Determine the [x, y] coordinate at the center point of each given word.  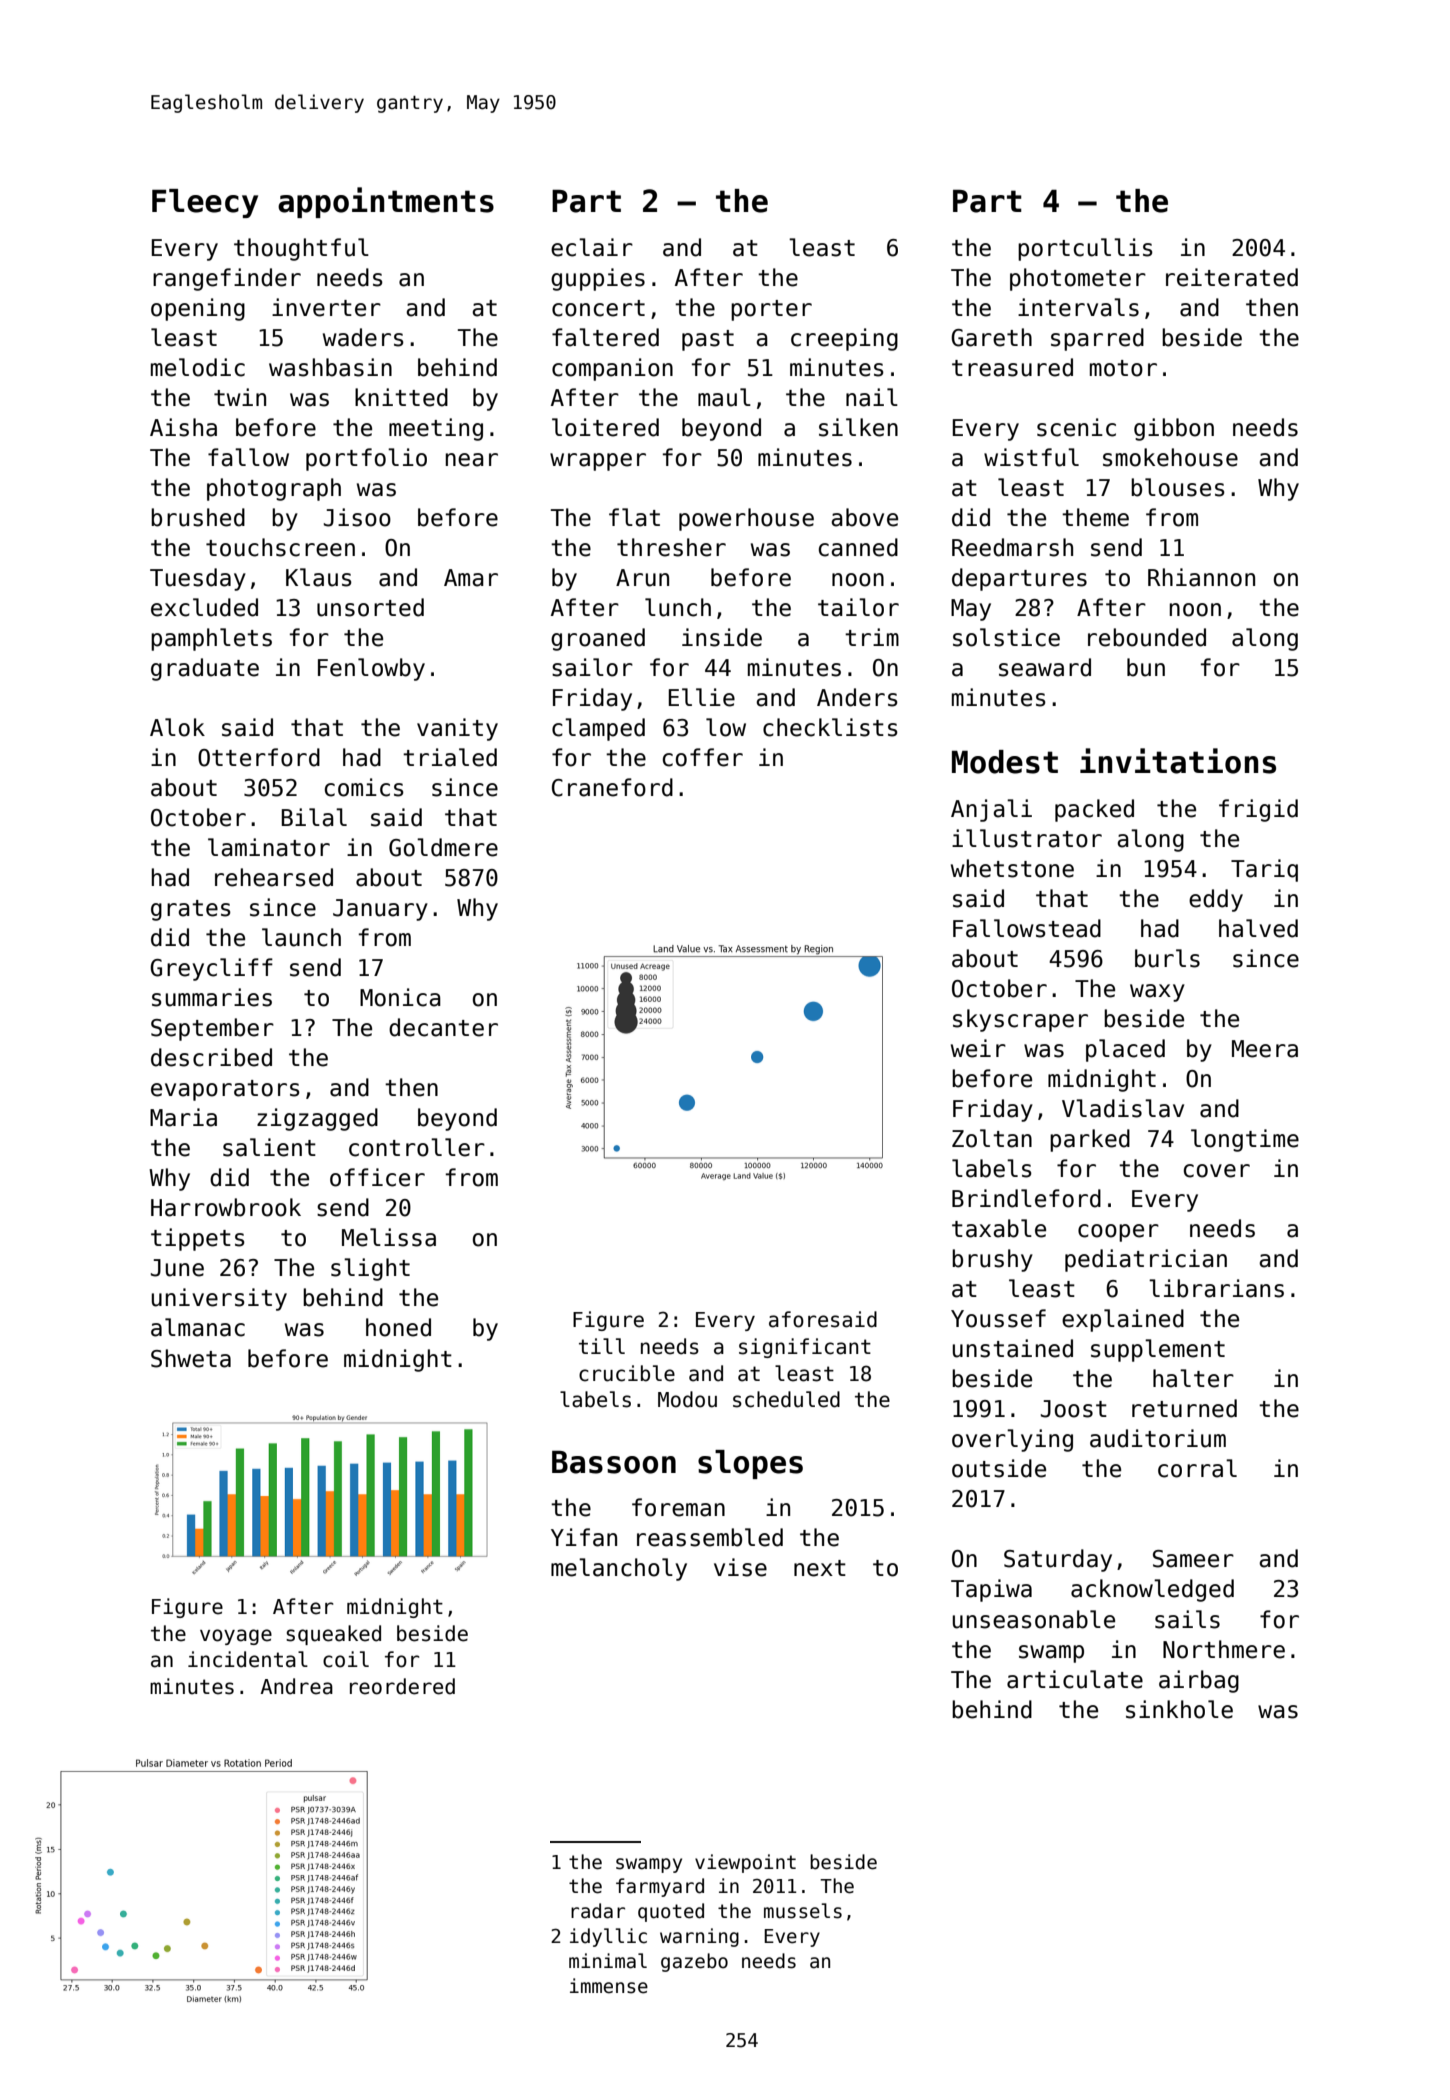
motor [1123, 368]
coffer [703, 757]
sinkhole [1179, 1709]
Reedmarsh [1012, 547]
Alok [177, 727]
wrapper [598, 462]
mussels [803, 1911]
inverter [326, 307]
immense [609, 1986]
